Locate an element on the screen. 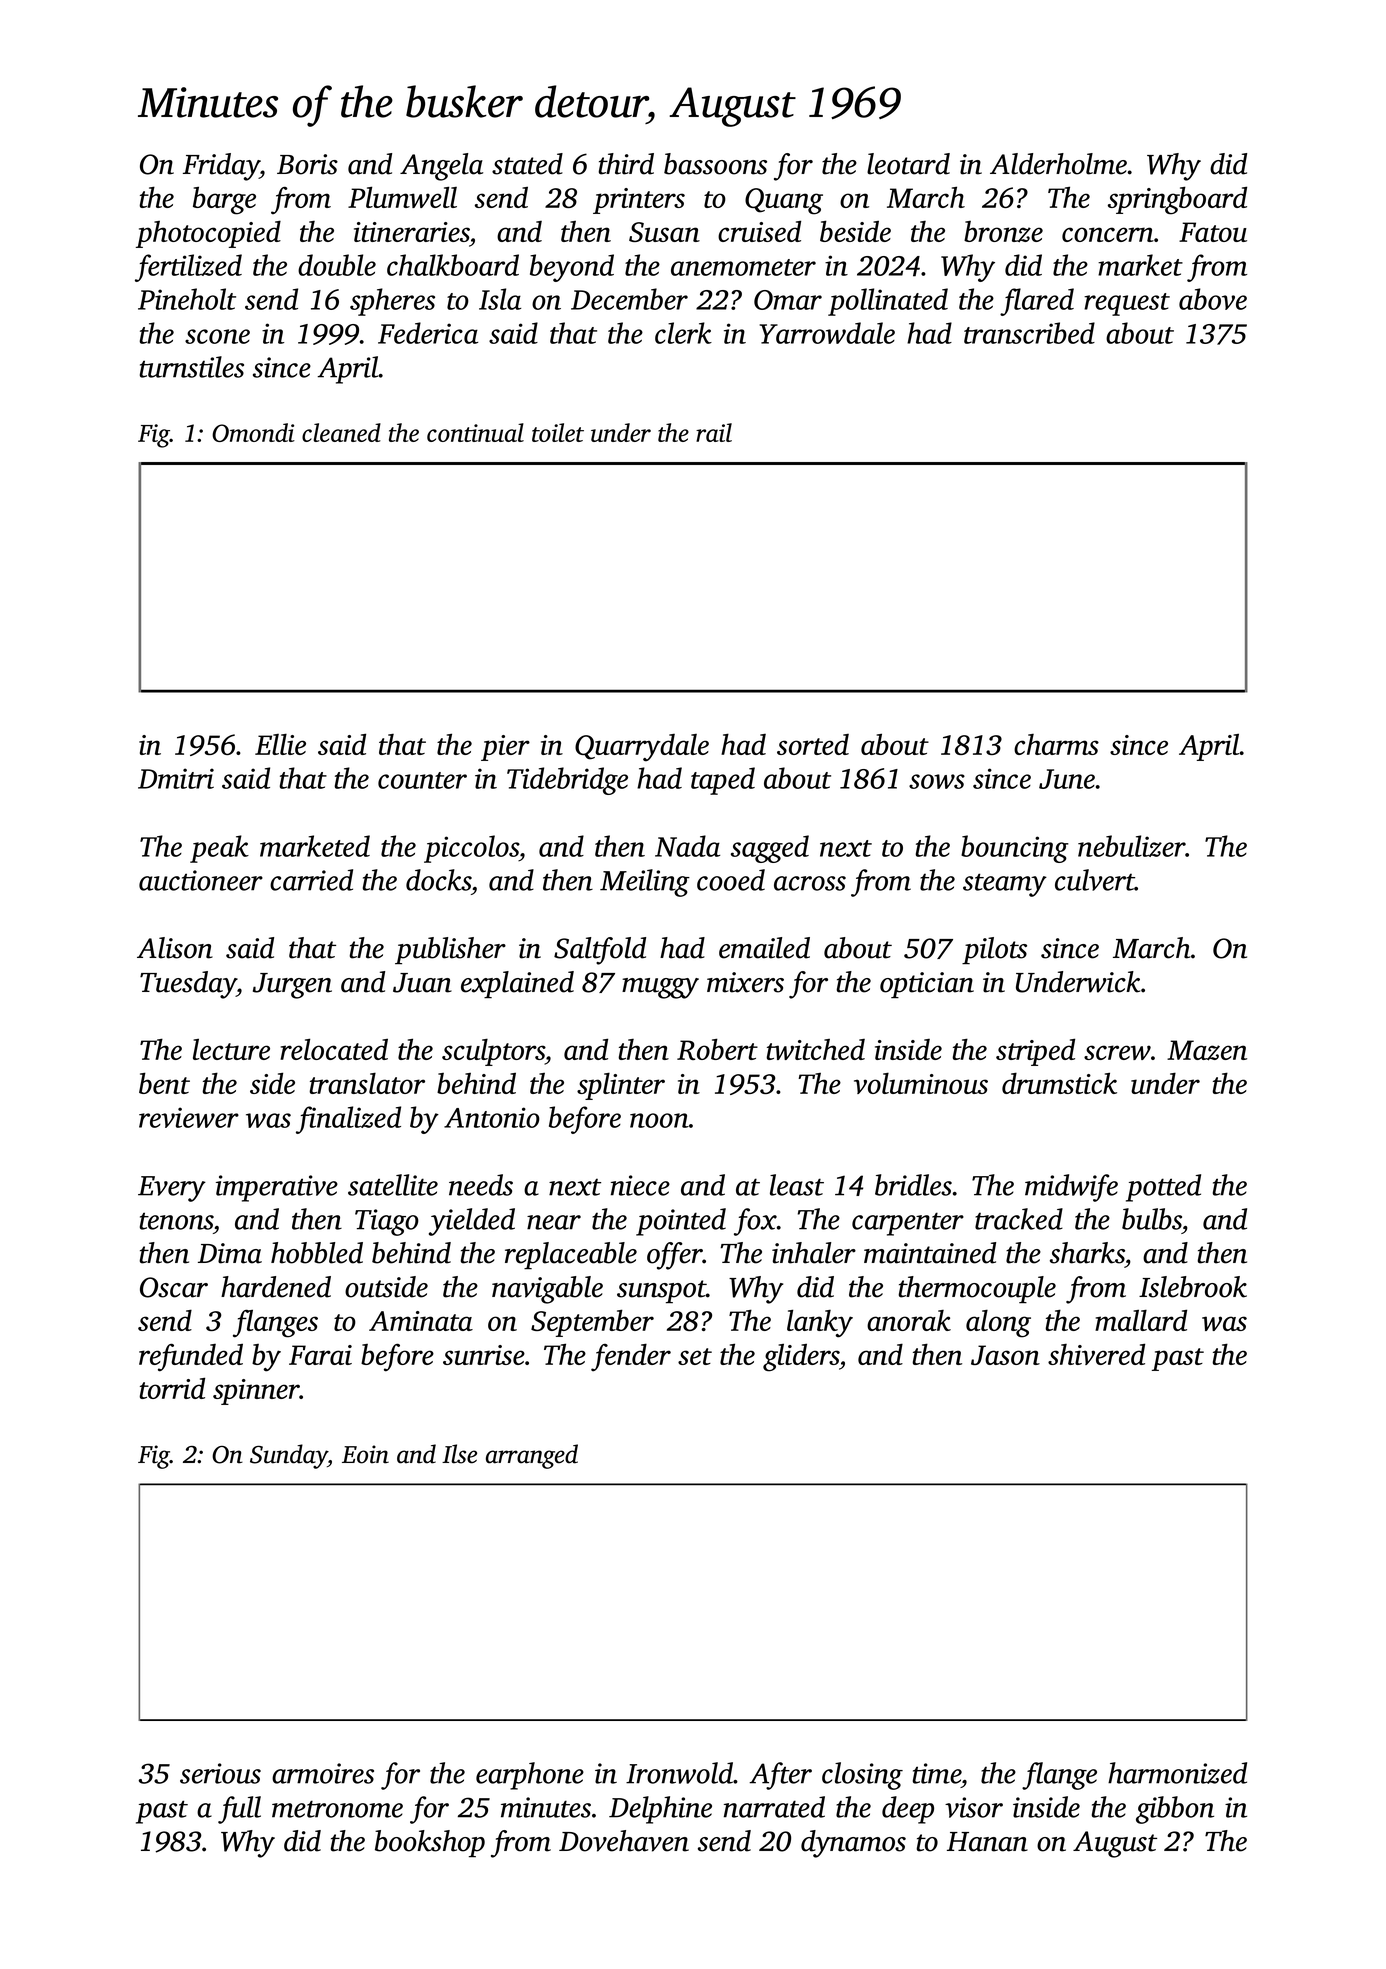 Image resolution: width=1386 pixels, height=1969 pixels. Angela is located at coordinates (441, 167).
